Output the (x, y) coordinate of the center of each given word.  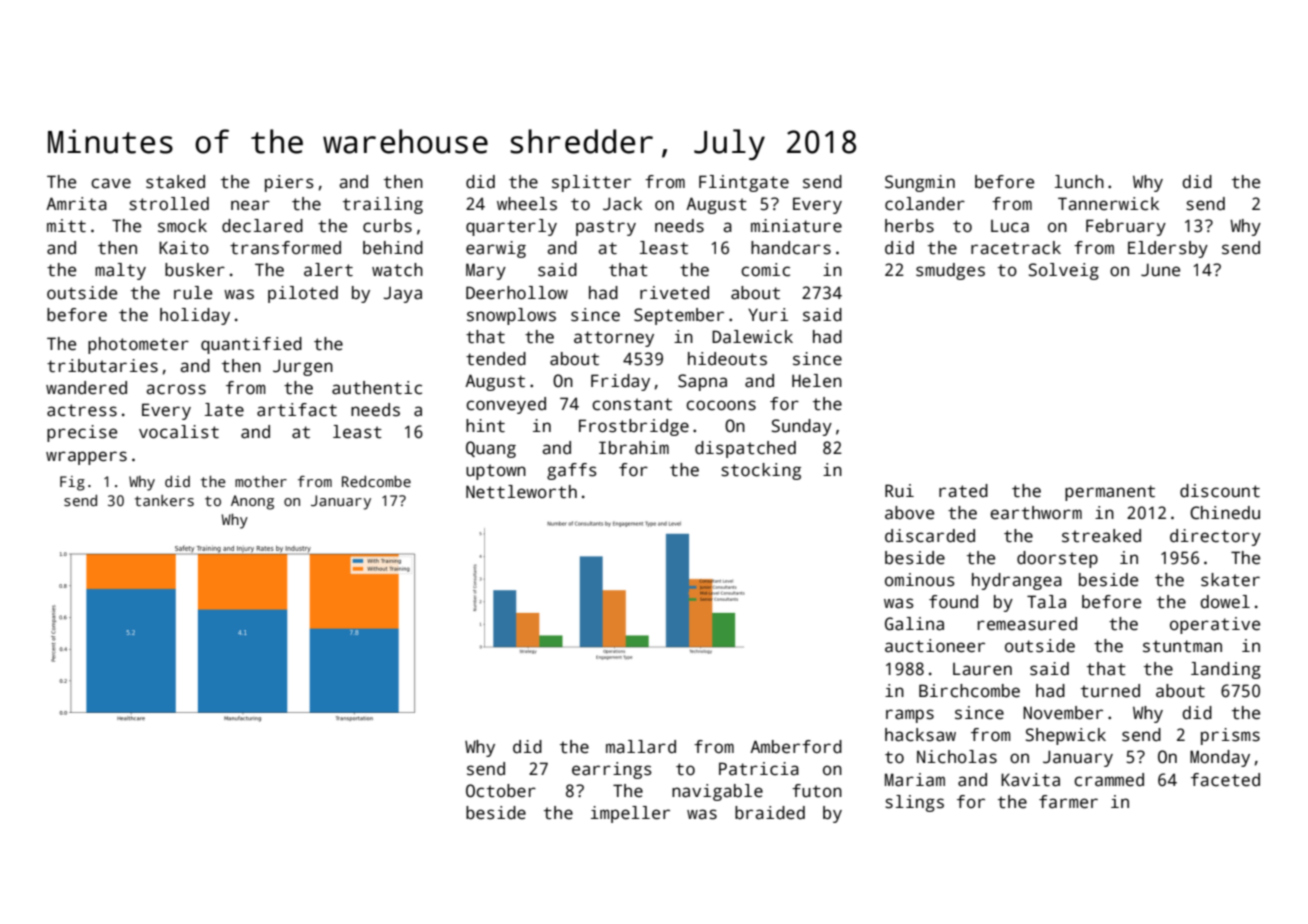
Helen (817, 381)
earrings (612, 770)
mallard (641, 747)
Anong (252, 502)
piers (289, 183)
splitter (591, 183)
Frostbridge (634, 427)
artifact (297, 410)
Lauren (982, 669)
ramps (910, 716)
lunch (1079, 182)
